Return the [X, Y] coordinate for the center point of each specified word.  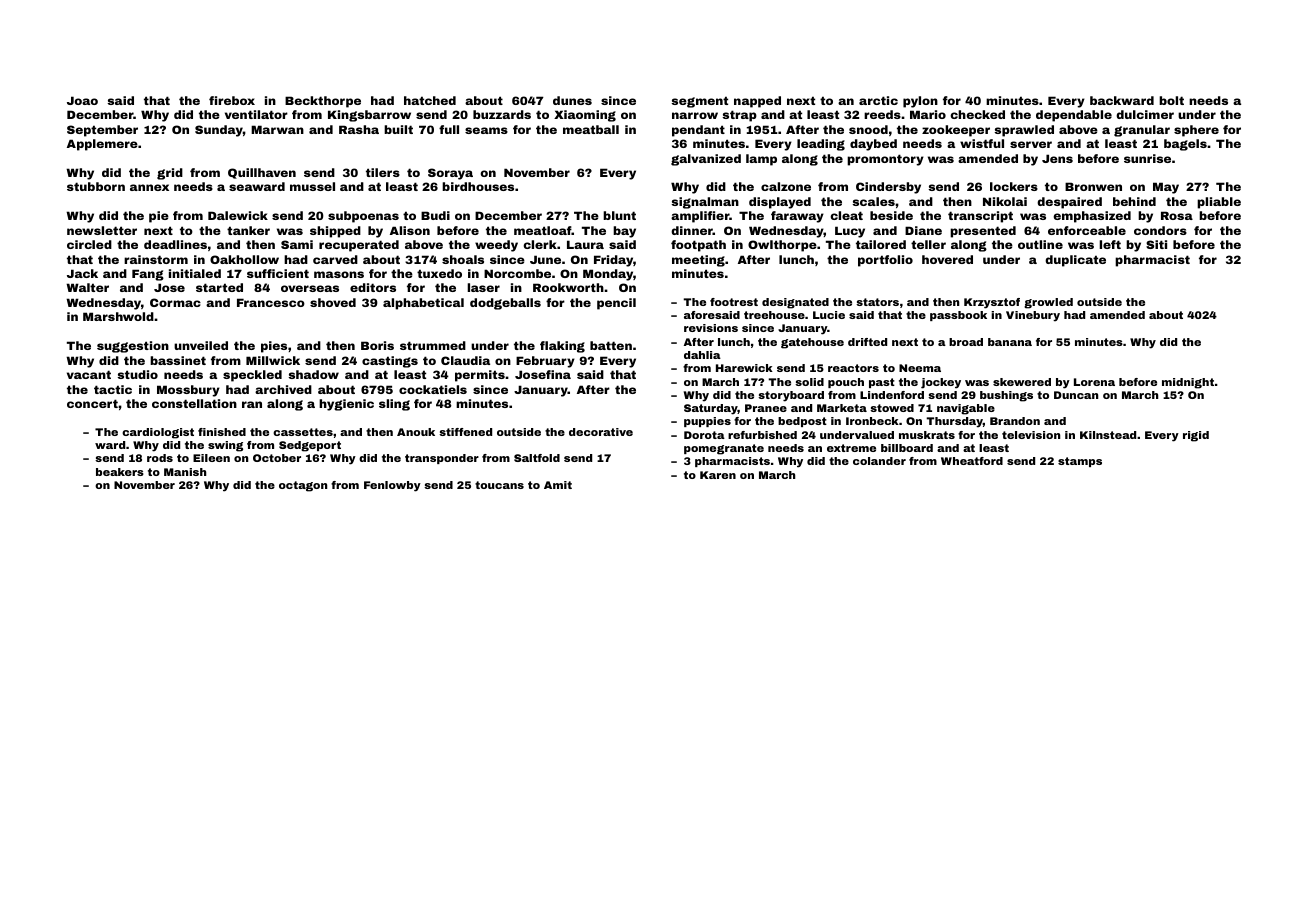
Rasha [359, 129]
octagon [303, 486]
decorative [601, 432]
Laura [585, 244]
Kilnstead [1108, 435]
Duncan [1076, 395]
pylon [920, 102]
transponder [442, 459]
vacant [89, 374]
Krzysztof [992, 303]
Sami [297, 244]
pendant [698, 131]
